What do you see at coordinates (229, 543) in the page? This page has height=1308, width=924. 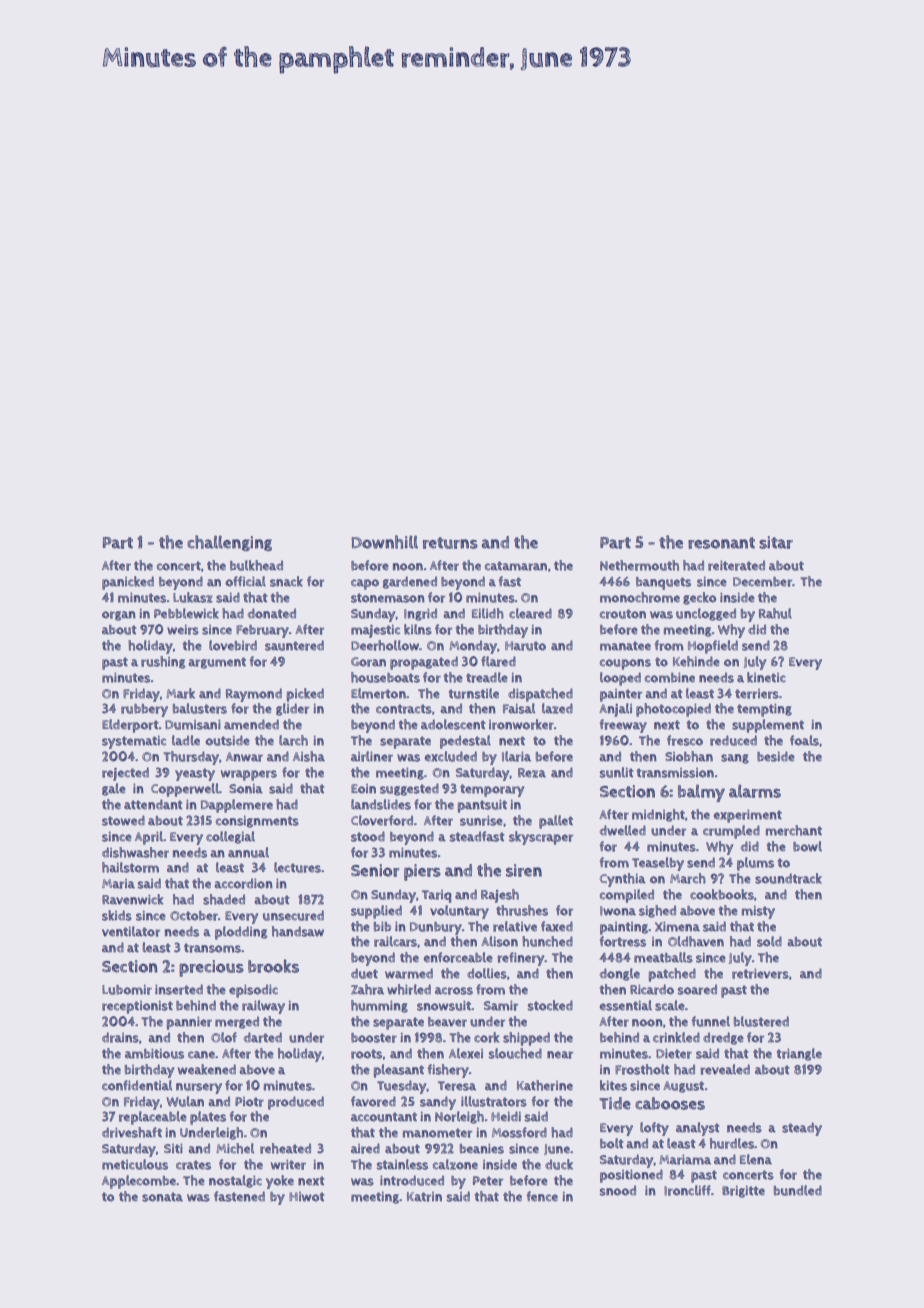 I see `challenging` at bounding box center [229, 543].
